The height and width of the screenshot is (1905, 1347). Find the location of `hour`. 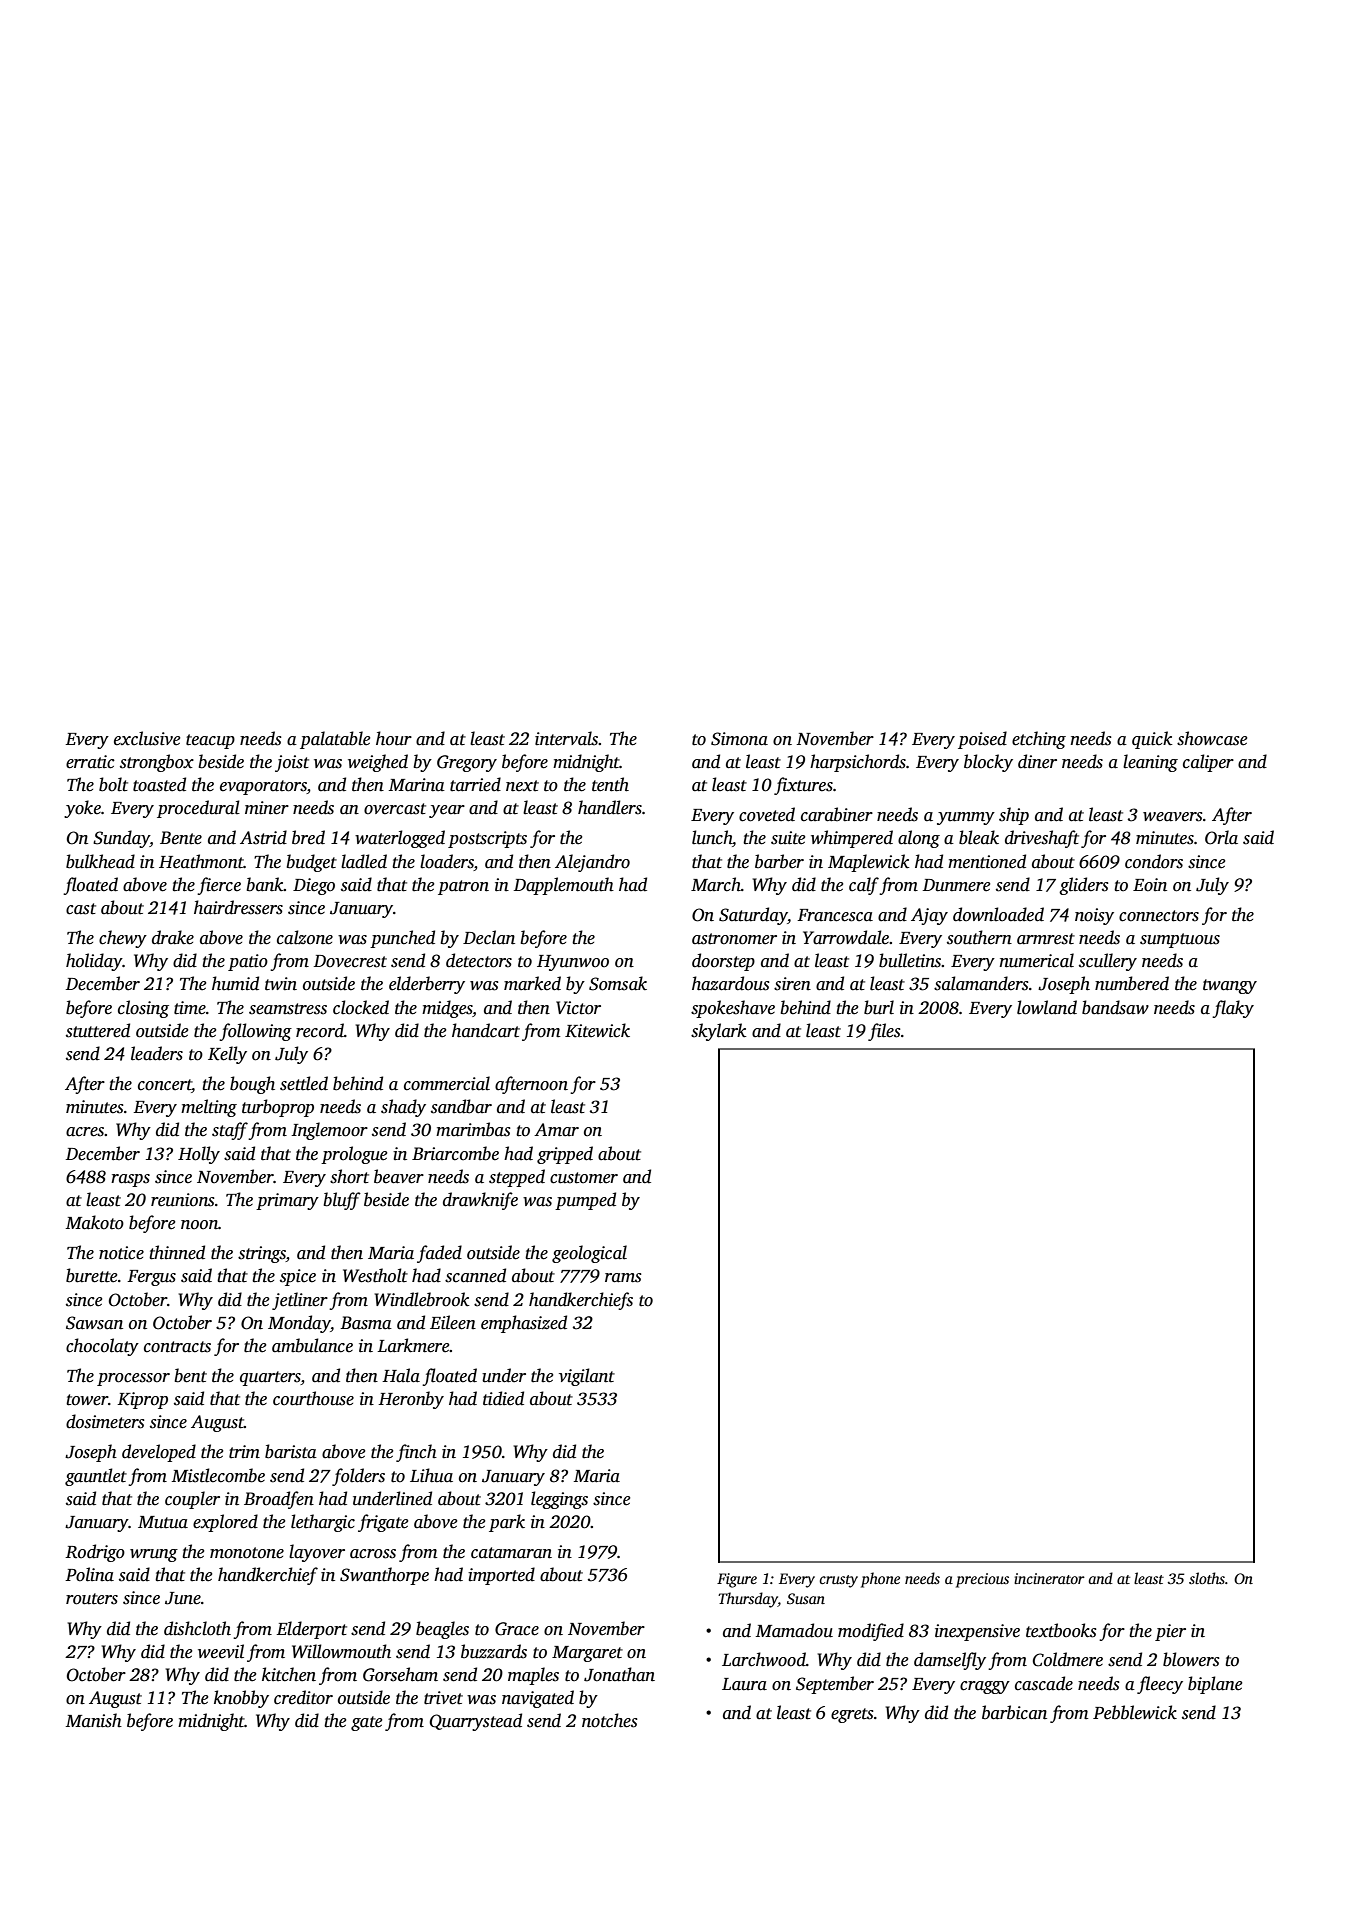

hour is located at coordinates (394, 738).
